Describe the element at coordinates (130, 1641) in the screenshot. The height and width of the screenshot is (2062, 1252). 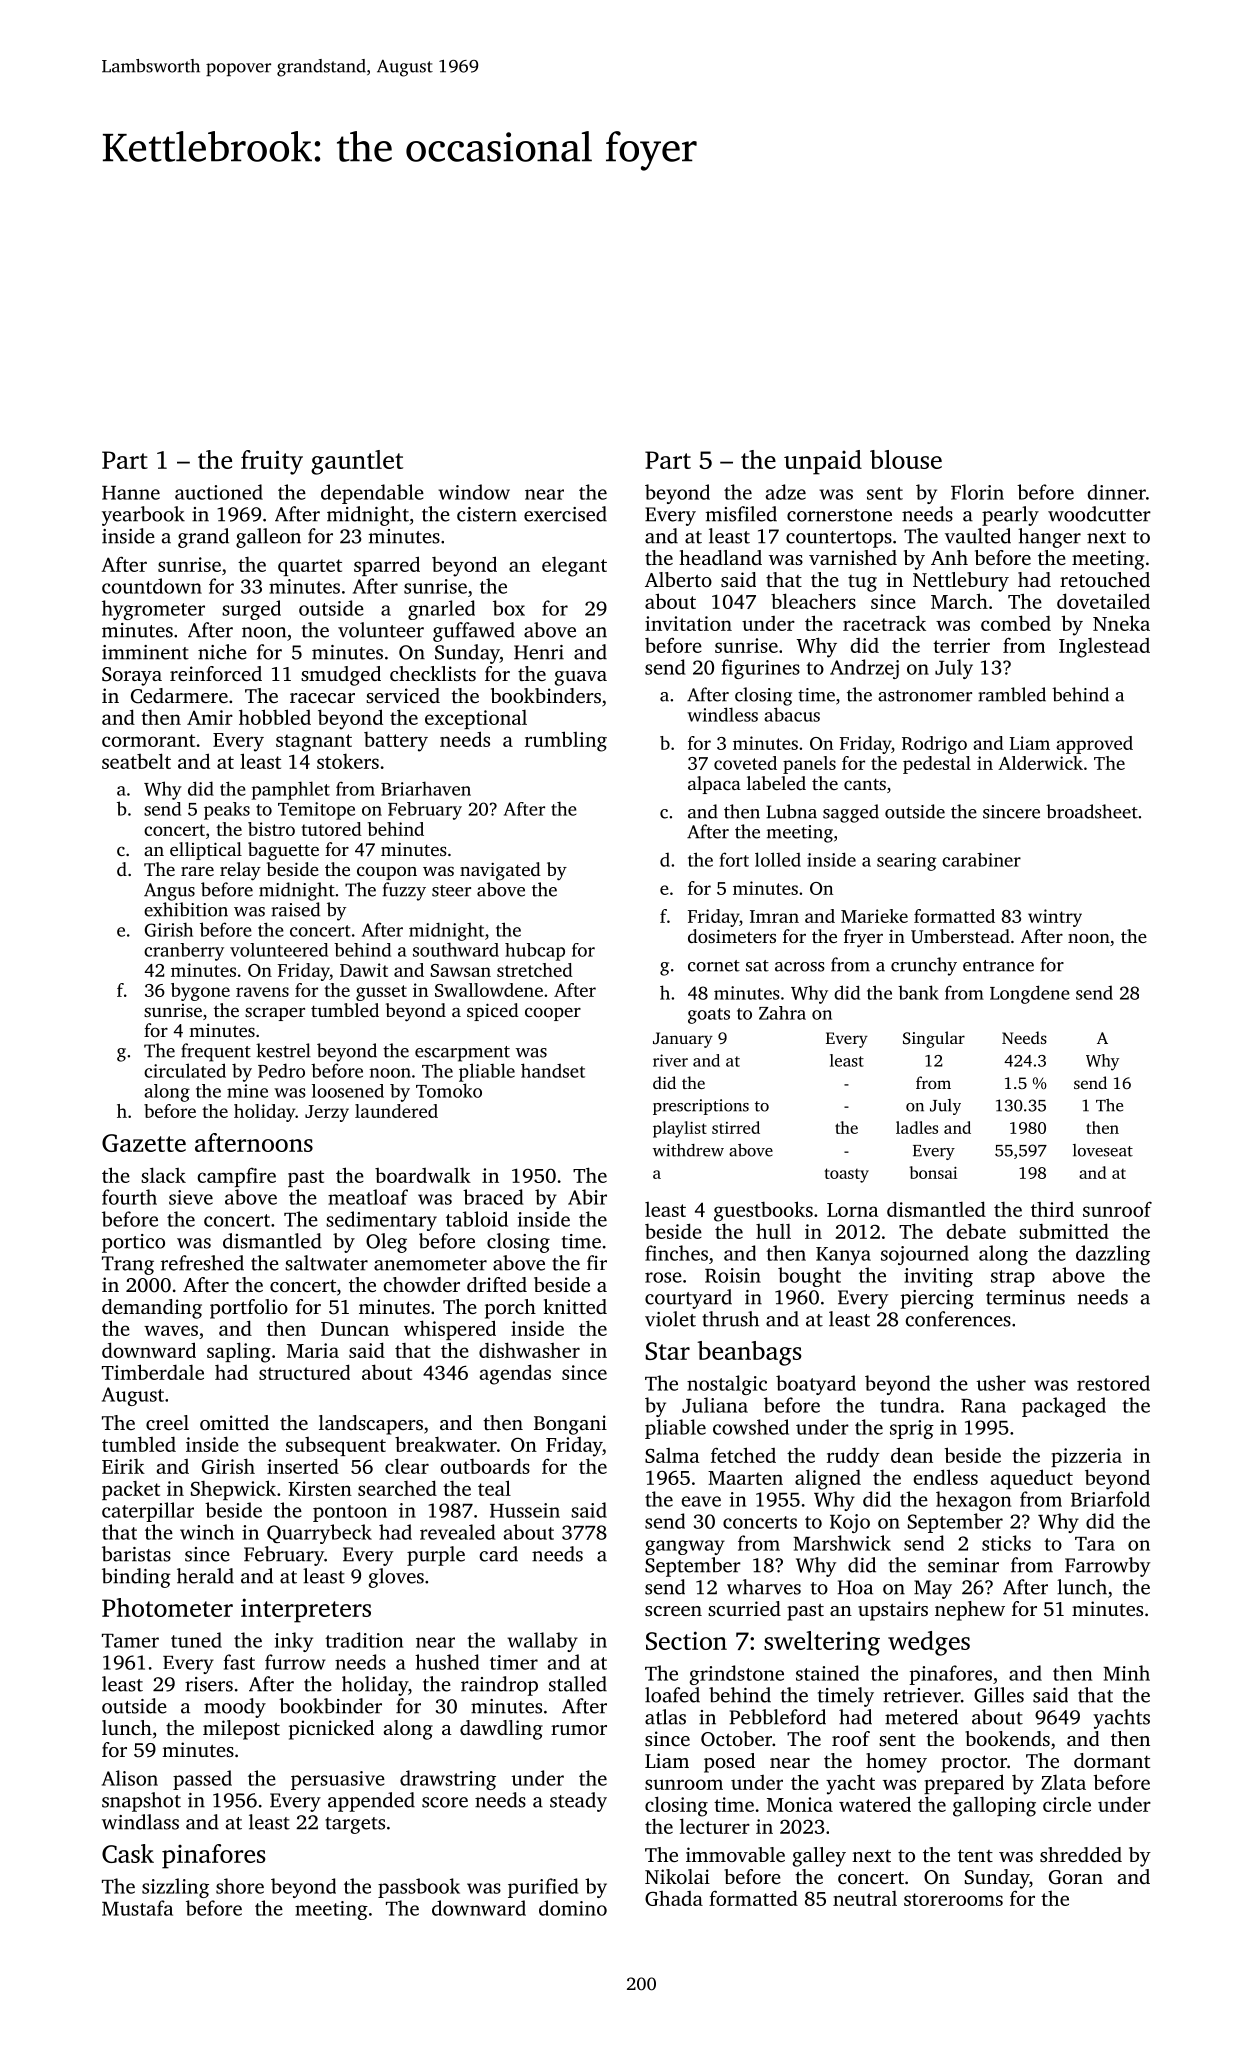
I see `Tamer` at that location.
